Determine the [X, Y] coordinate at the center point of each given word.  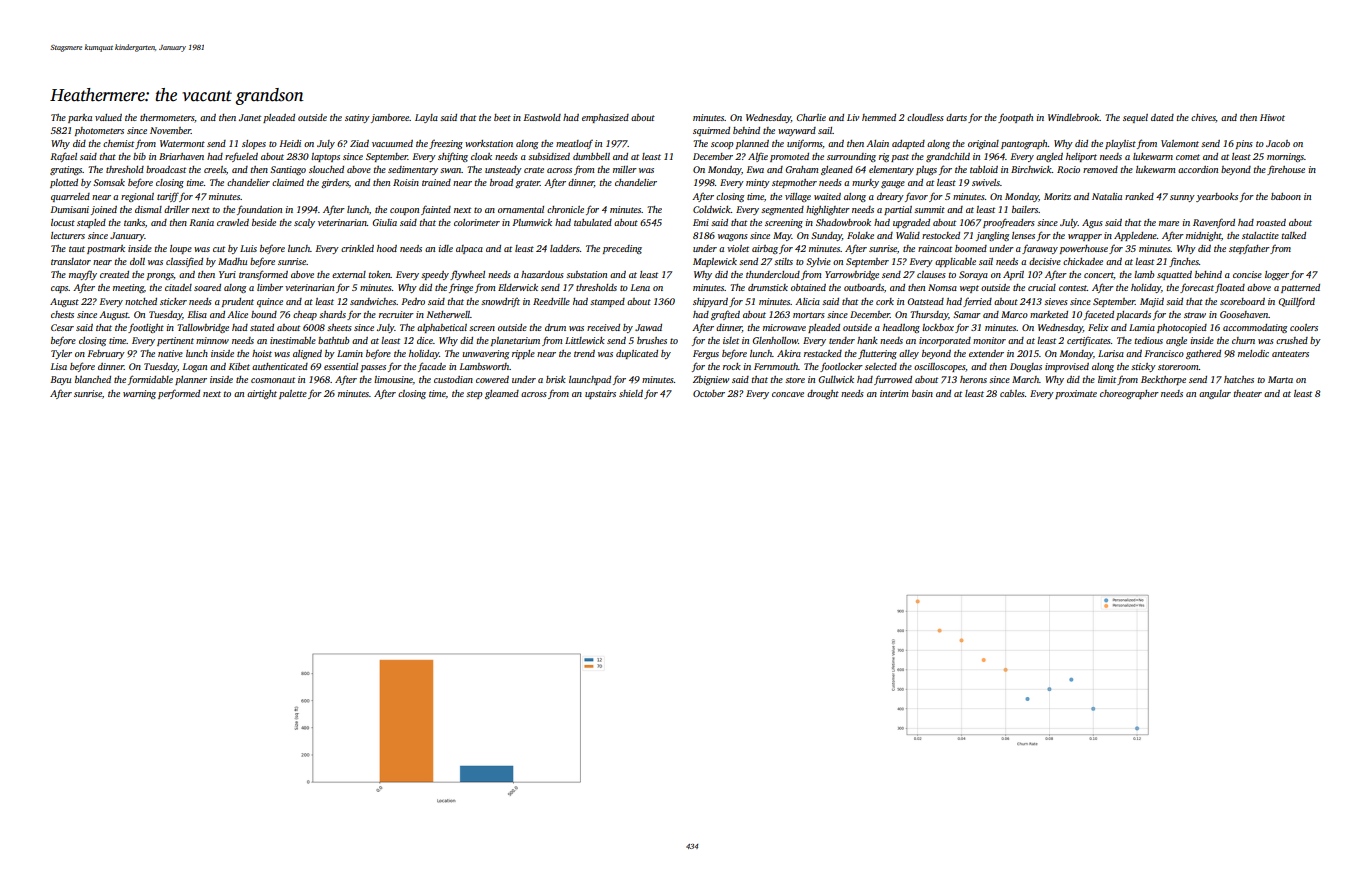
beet [502, 117]
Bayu [61, 380]
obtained [808, 287]
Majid [1152, 302]
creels [215, 169]
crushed [1292, 340]
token [379, 274]
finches [1184, 262]
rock [732, 366]
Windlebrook [1074, 117]
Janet [250, 117]
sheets [339, 327]
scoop [722, 145]
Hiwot [1272, 117]
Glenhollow [775, 340]
